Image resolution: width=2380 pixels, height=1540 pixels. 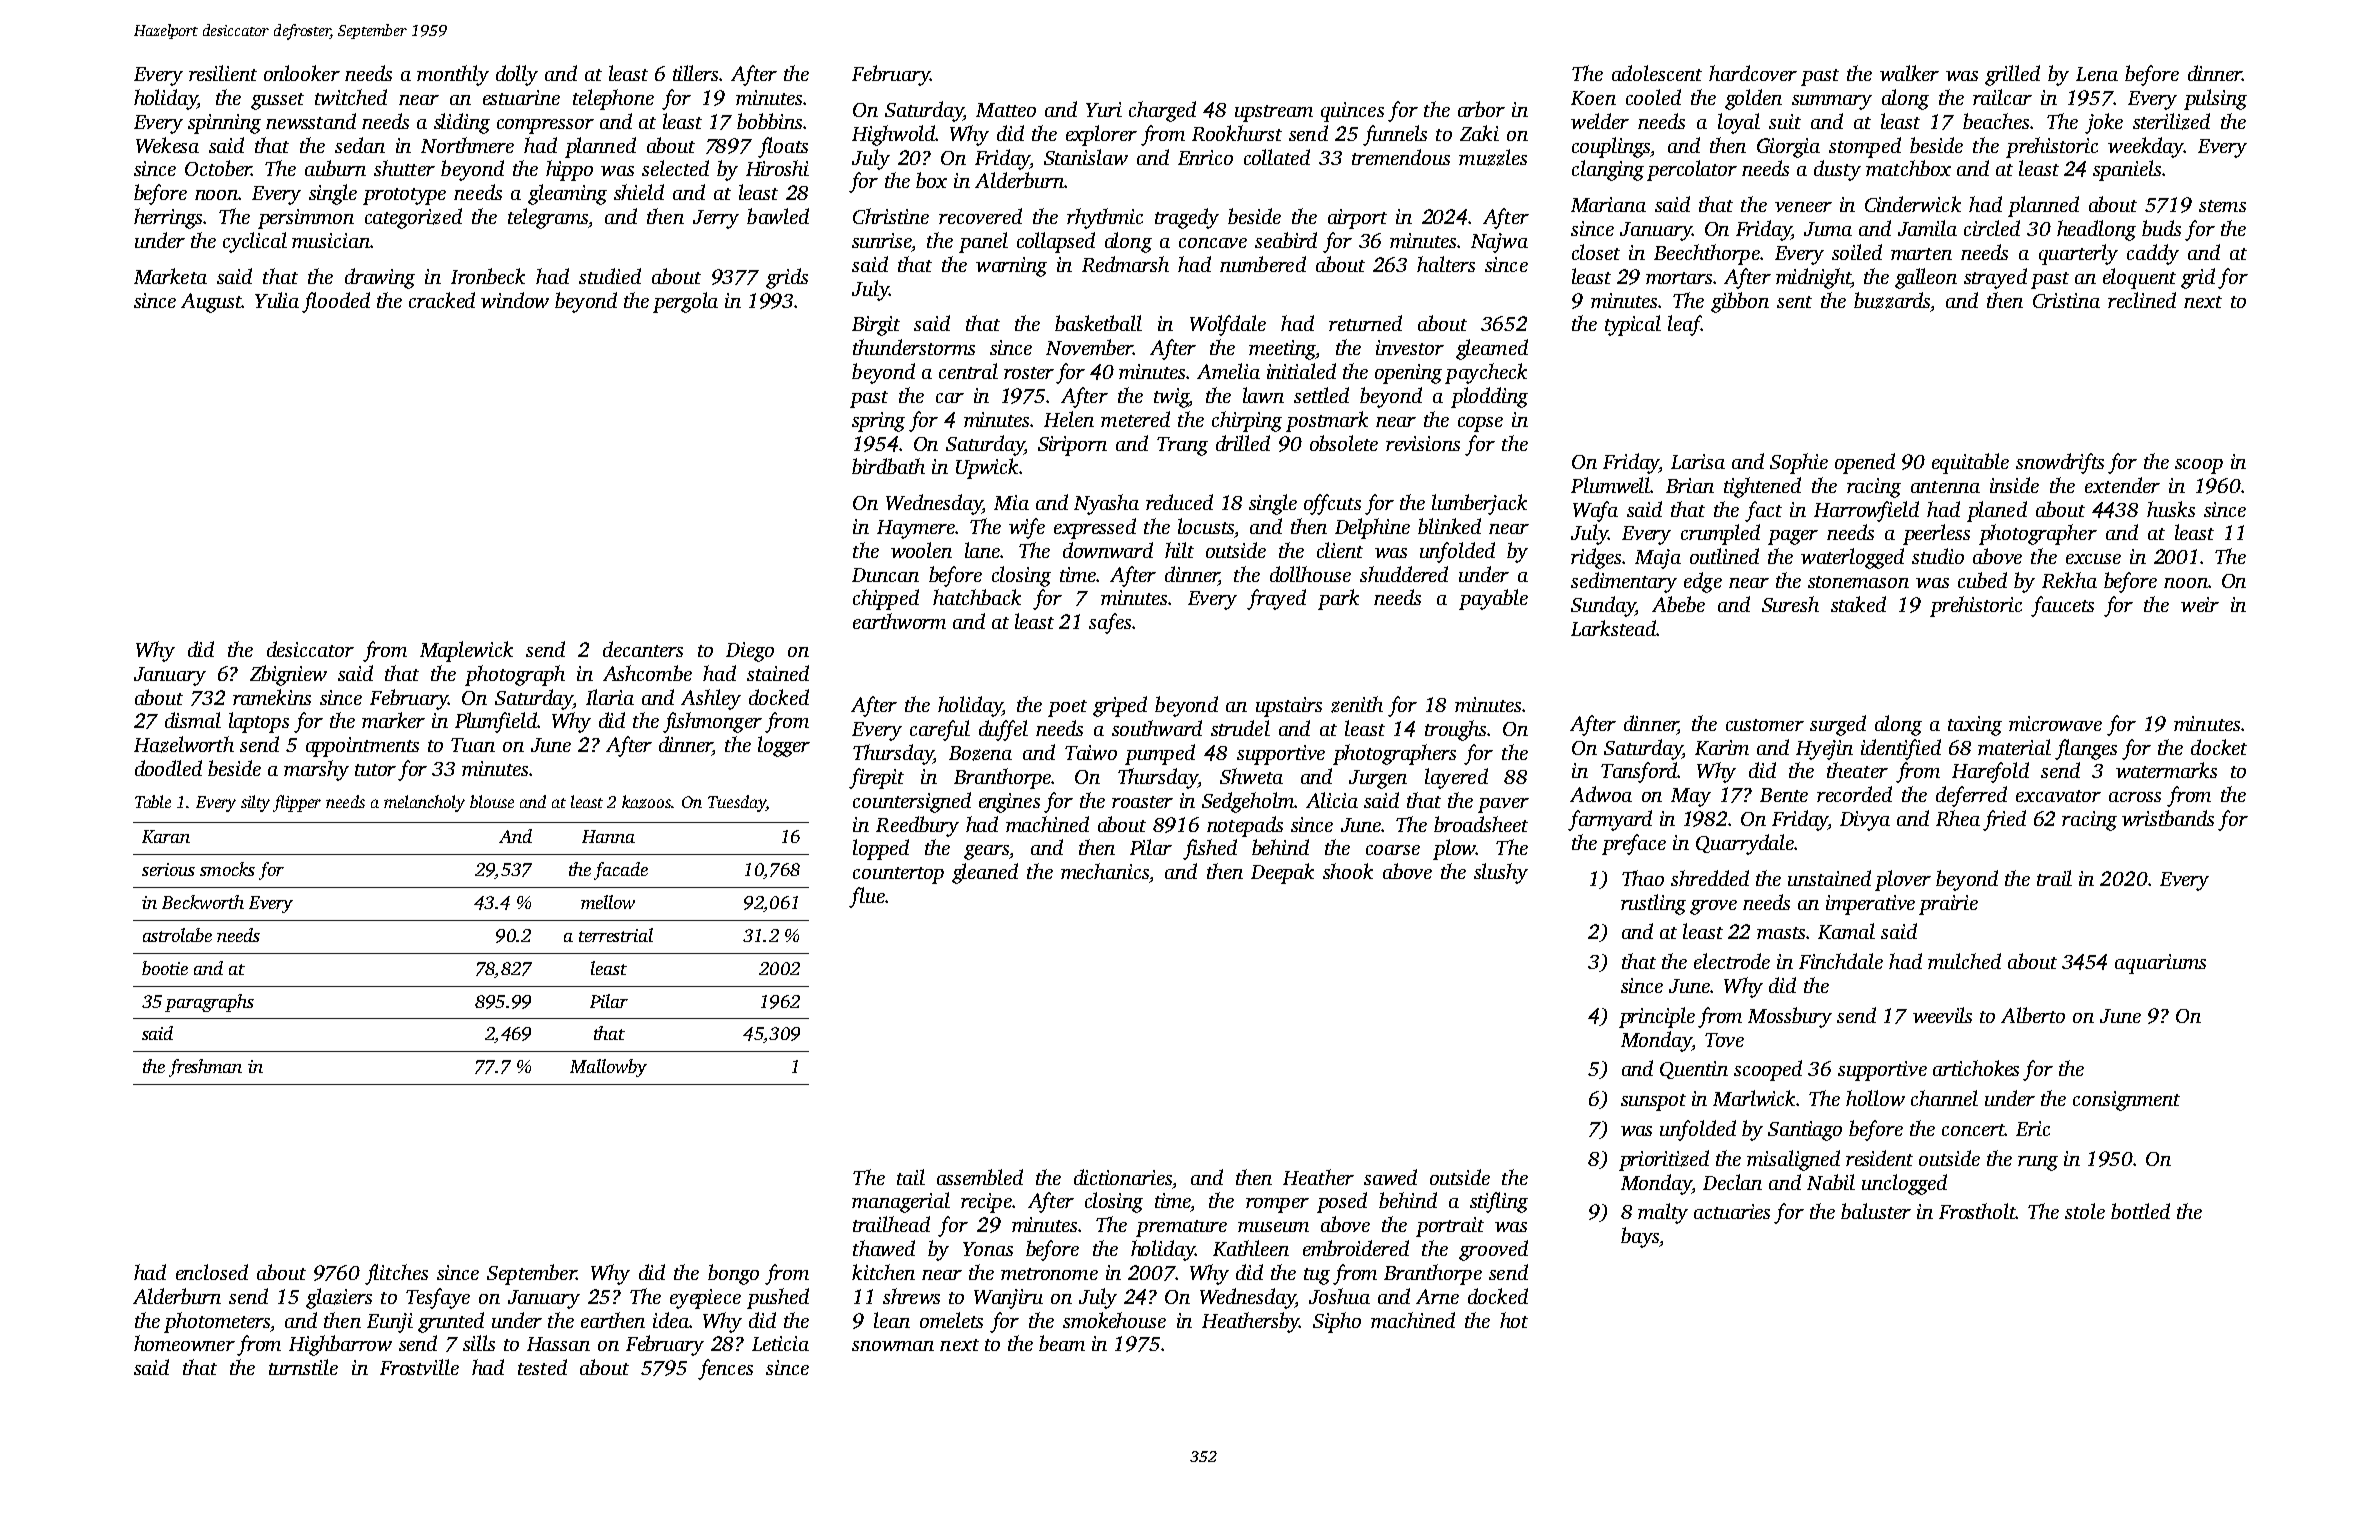 What do you see at coordinates (259, 722) in the screenshot?
I see `laptops` at bounding box center [259, 722].
